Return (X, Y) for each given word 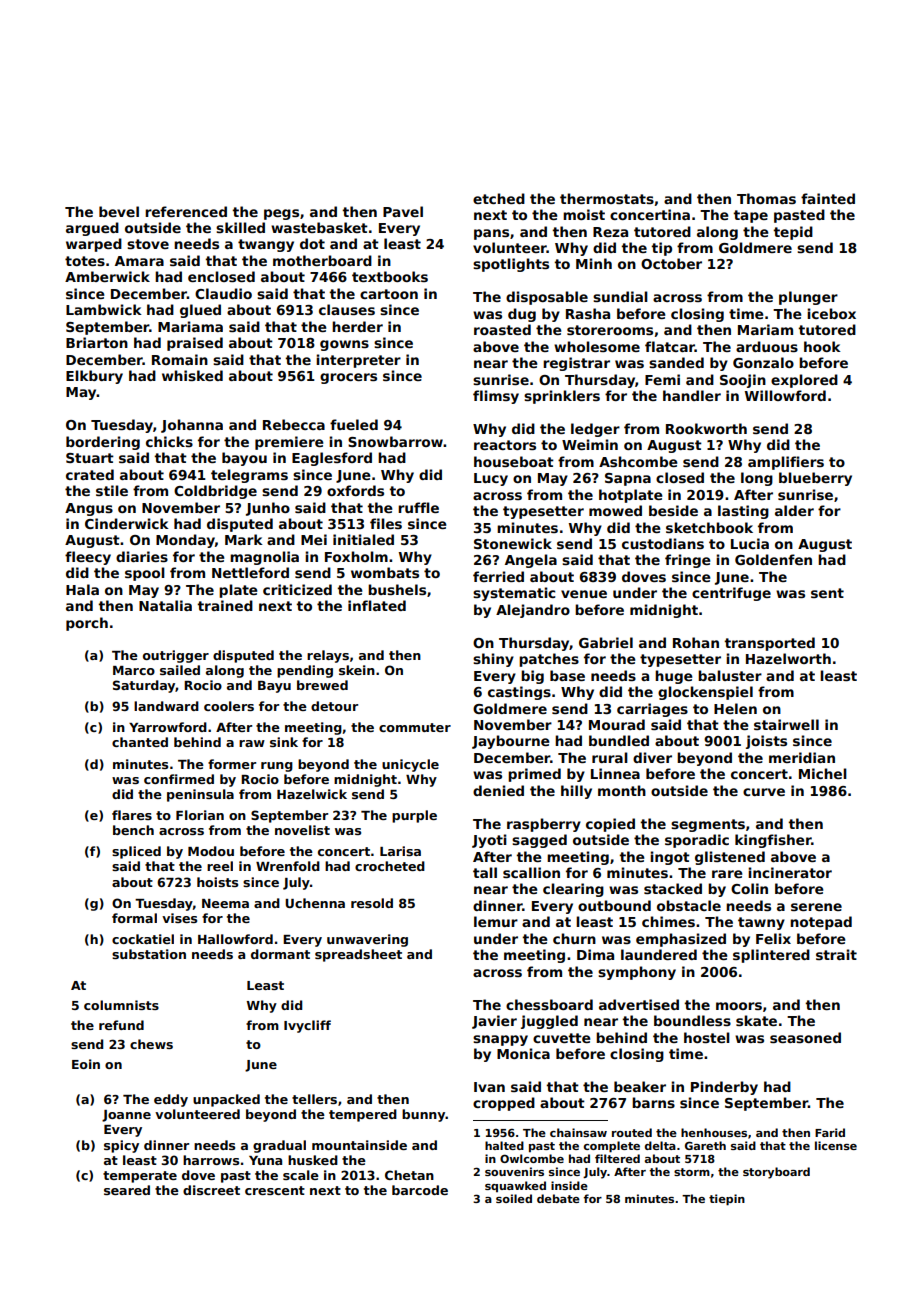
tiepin (727, 1200)
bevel (119, 211)
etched (499, 198)
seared (127, 1190)
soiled (514, 1198)
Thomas (766, 198)
